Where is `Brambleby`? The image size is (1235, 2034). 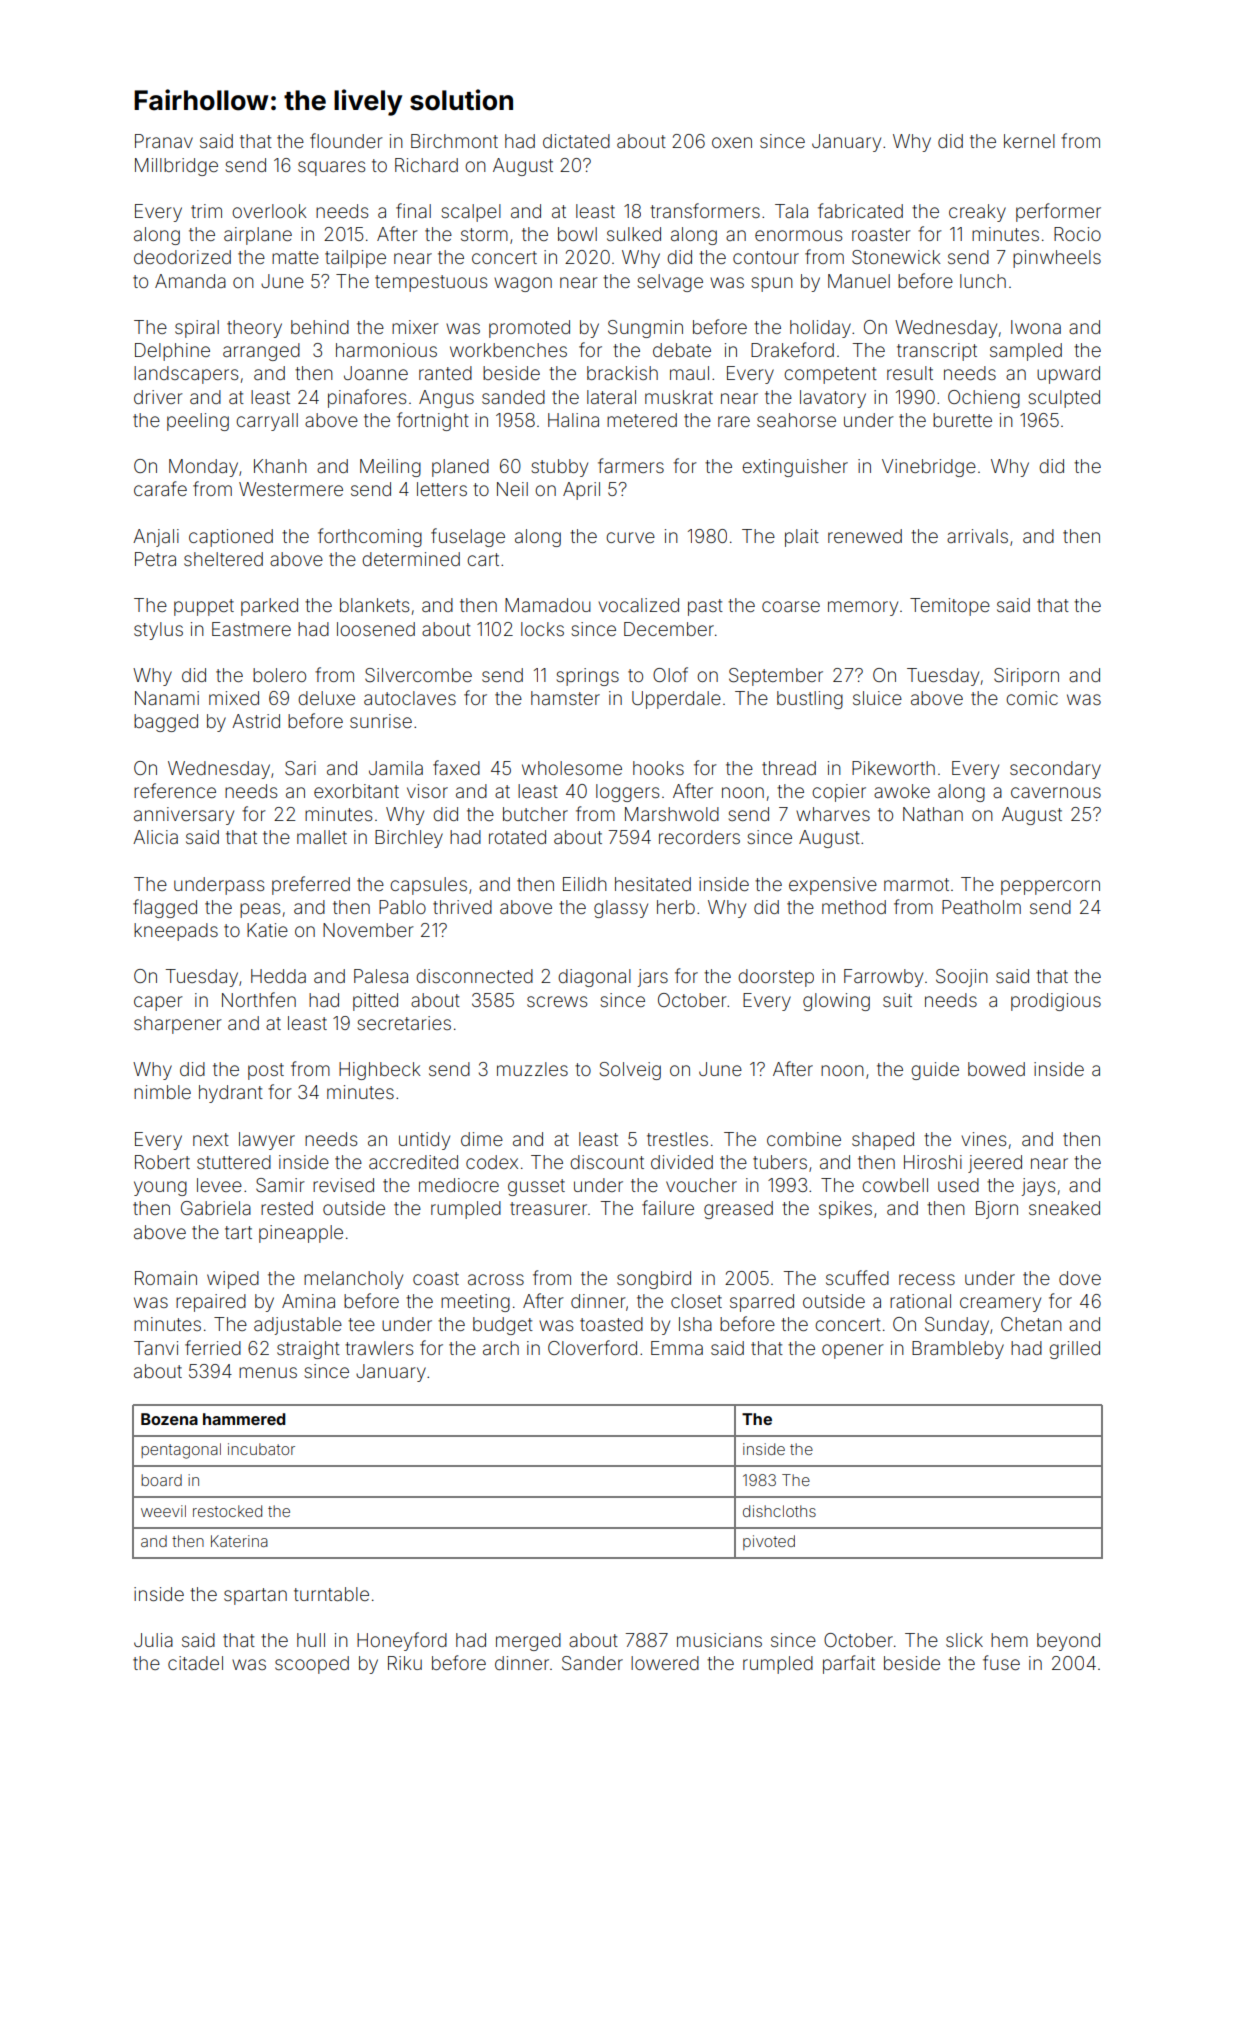 Brambleby is located at coordinates (958, 1350).
